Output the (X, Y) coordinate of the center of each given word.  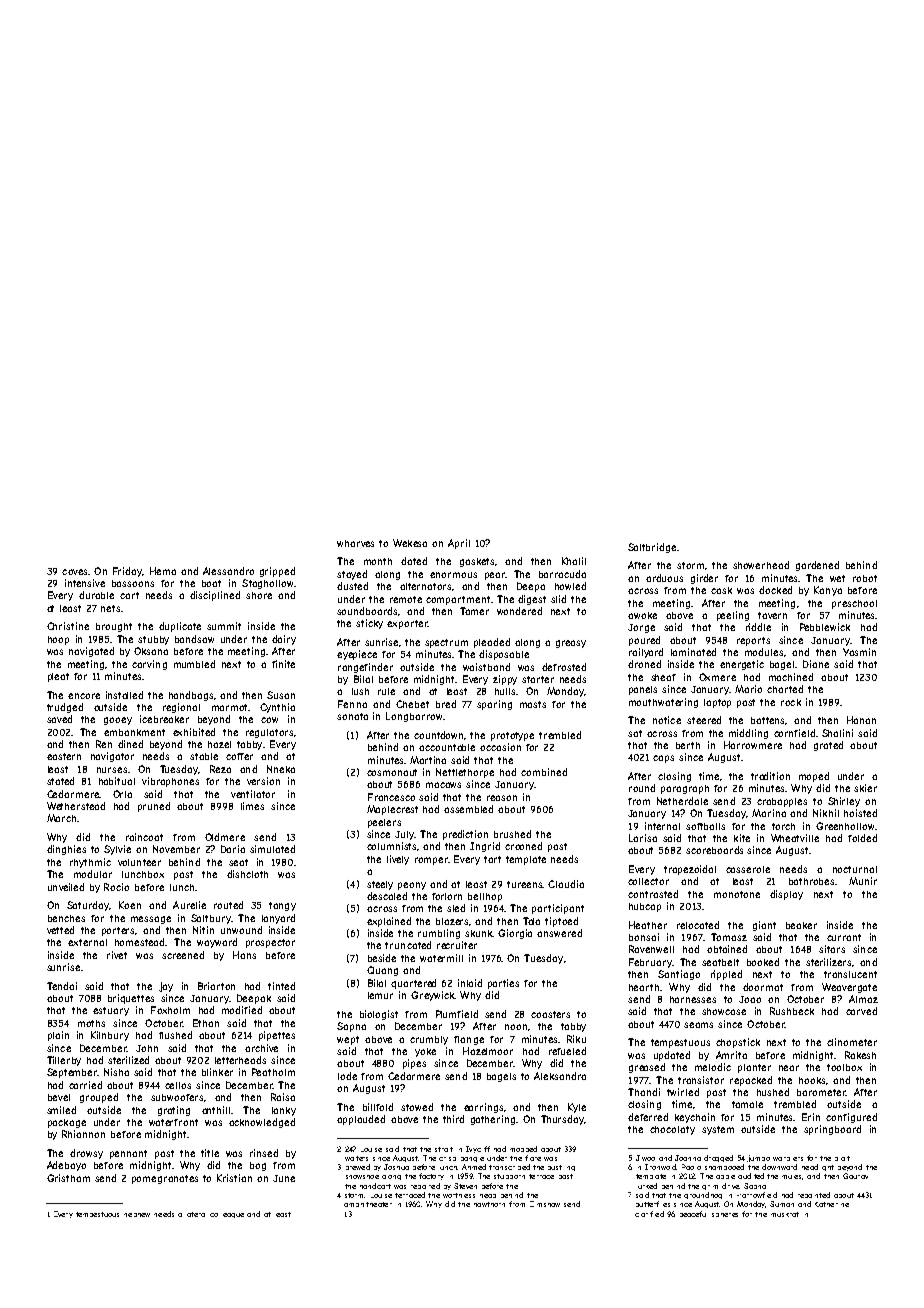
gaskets (477, 562)
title (210, 1153)
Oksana (151, 651)
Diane (816, 664)
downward (779, 1167)
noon (516, 1027)
